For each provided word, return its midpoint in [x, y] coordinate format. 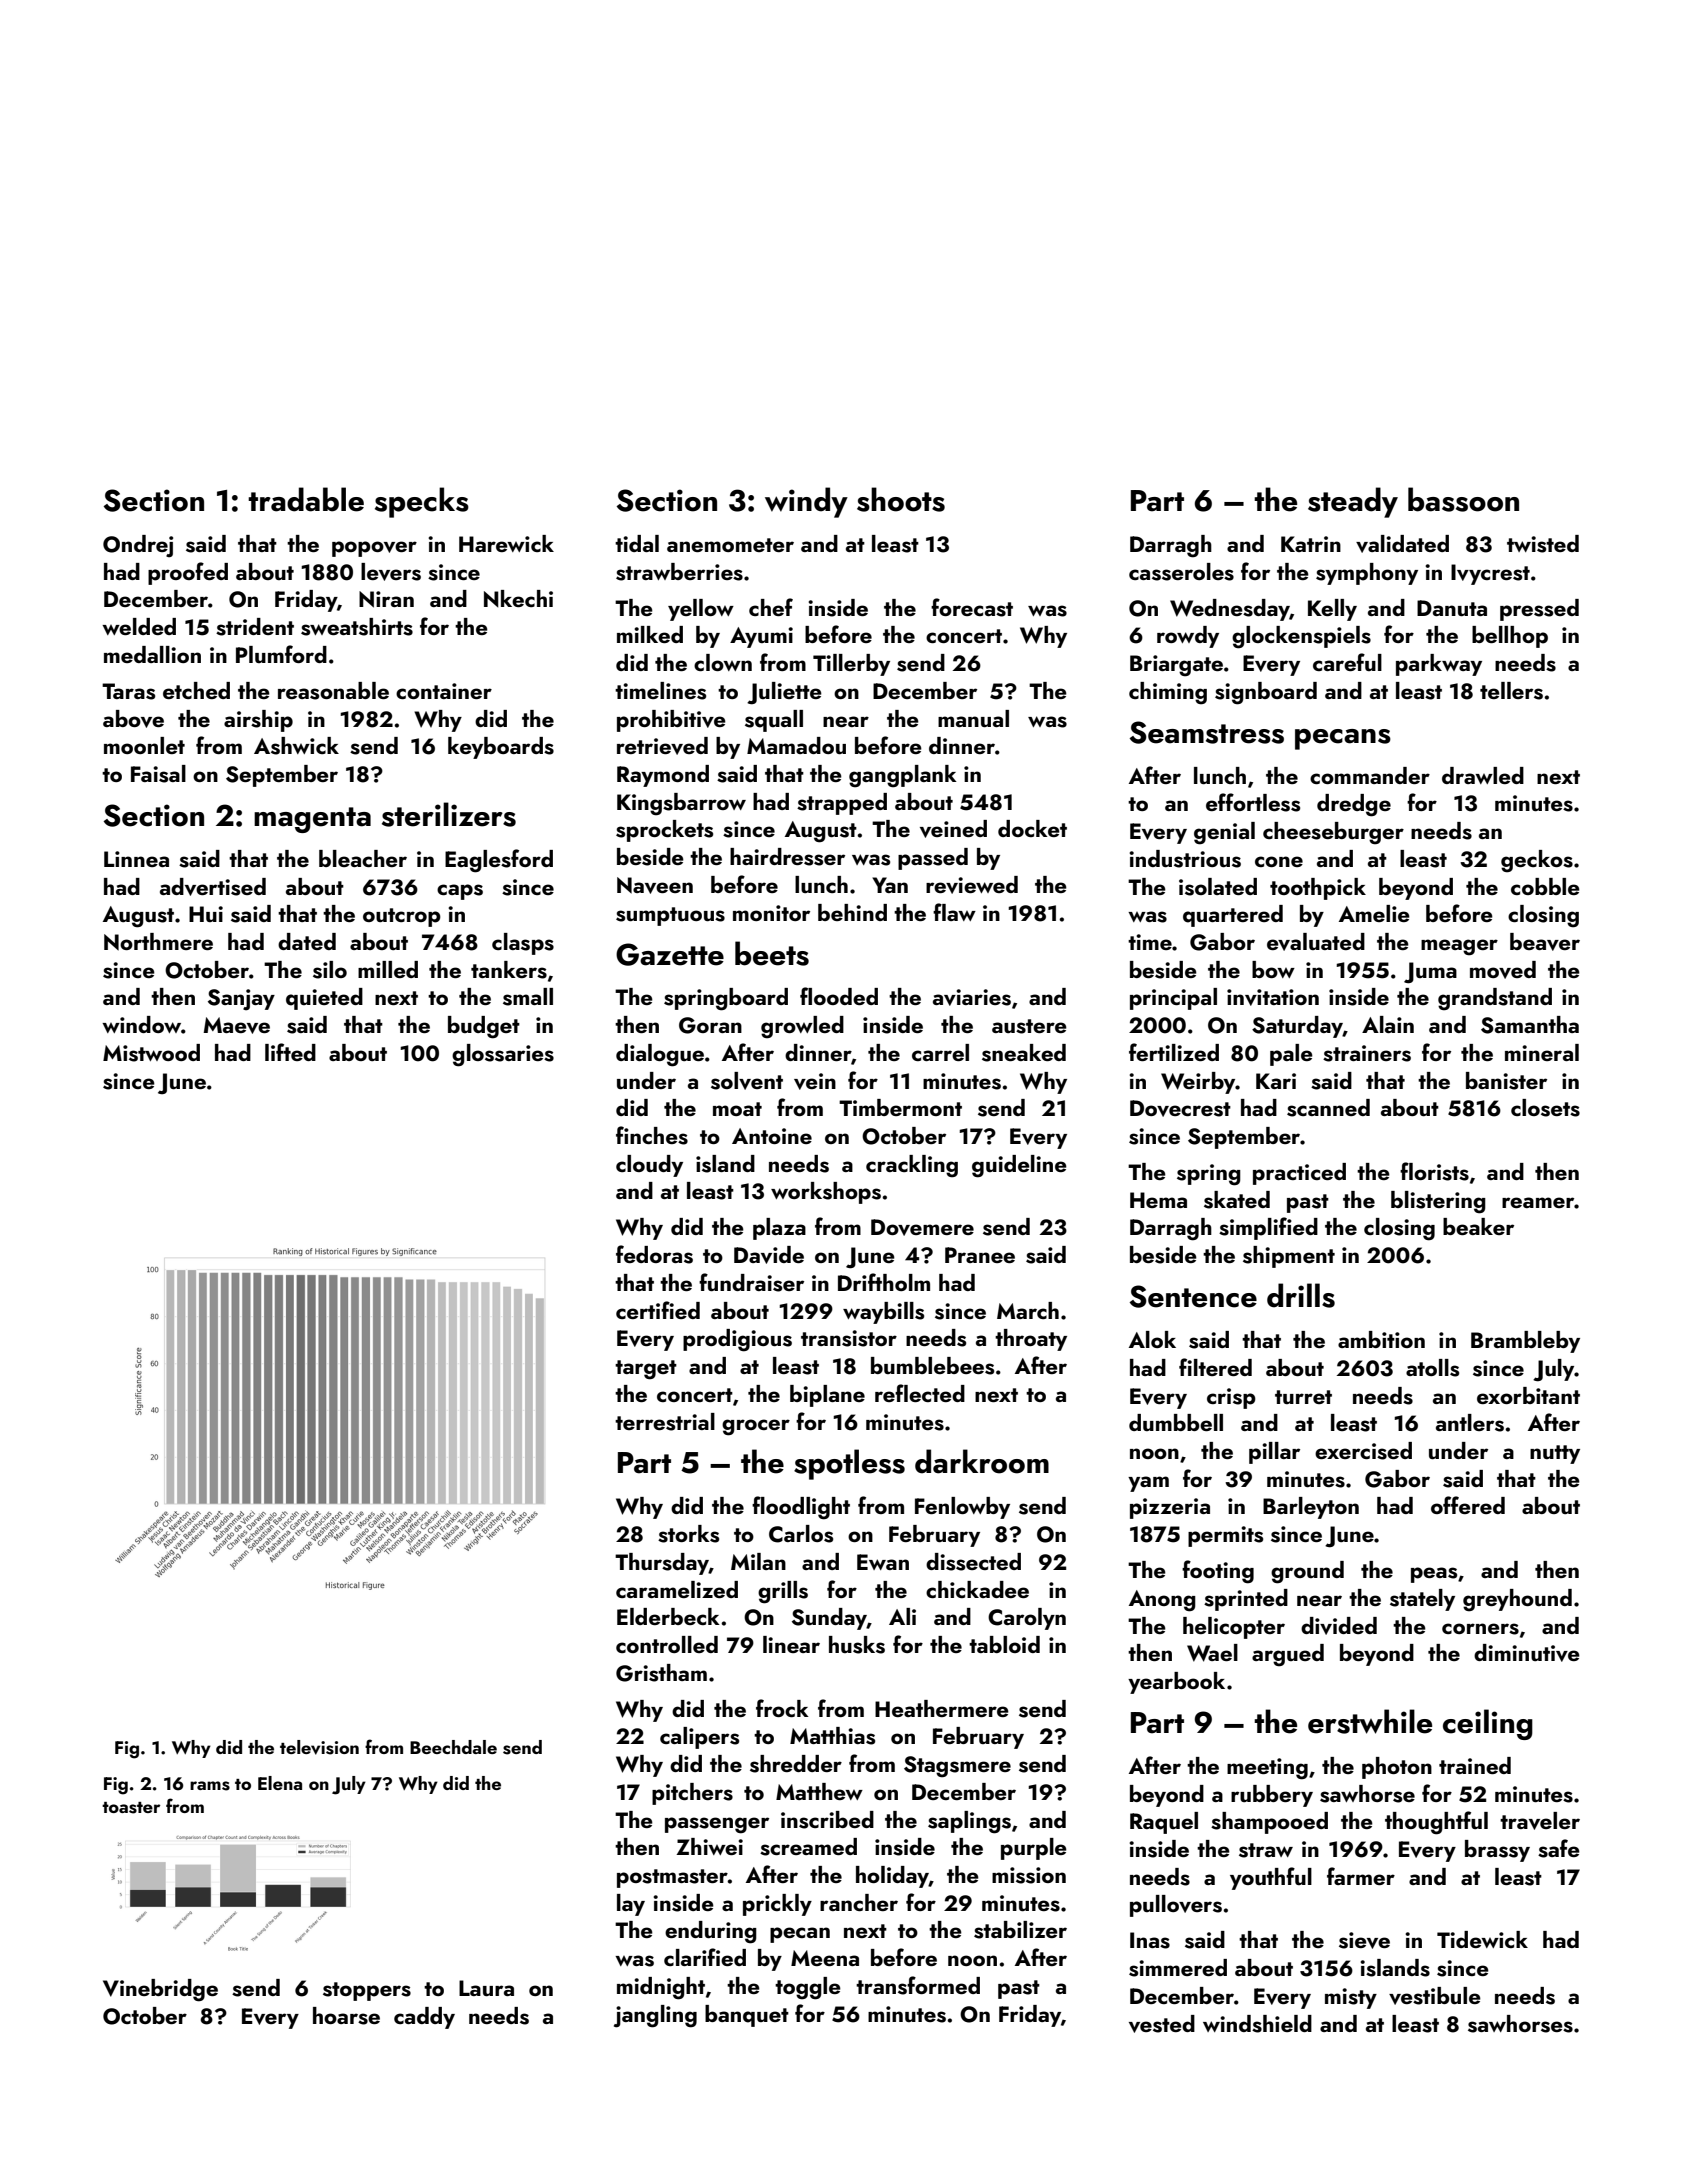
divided [1339, 1626]
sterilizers [449, 814]
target [646, 1370]
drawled [1483, 775]
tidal [637, 543]
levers [391, 572]
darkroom [982, 1461]
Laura [486, 1988]
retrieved [662, 746]
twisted [1543, 544]
